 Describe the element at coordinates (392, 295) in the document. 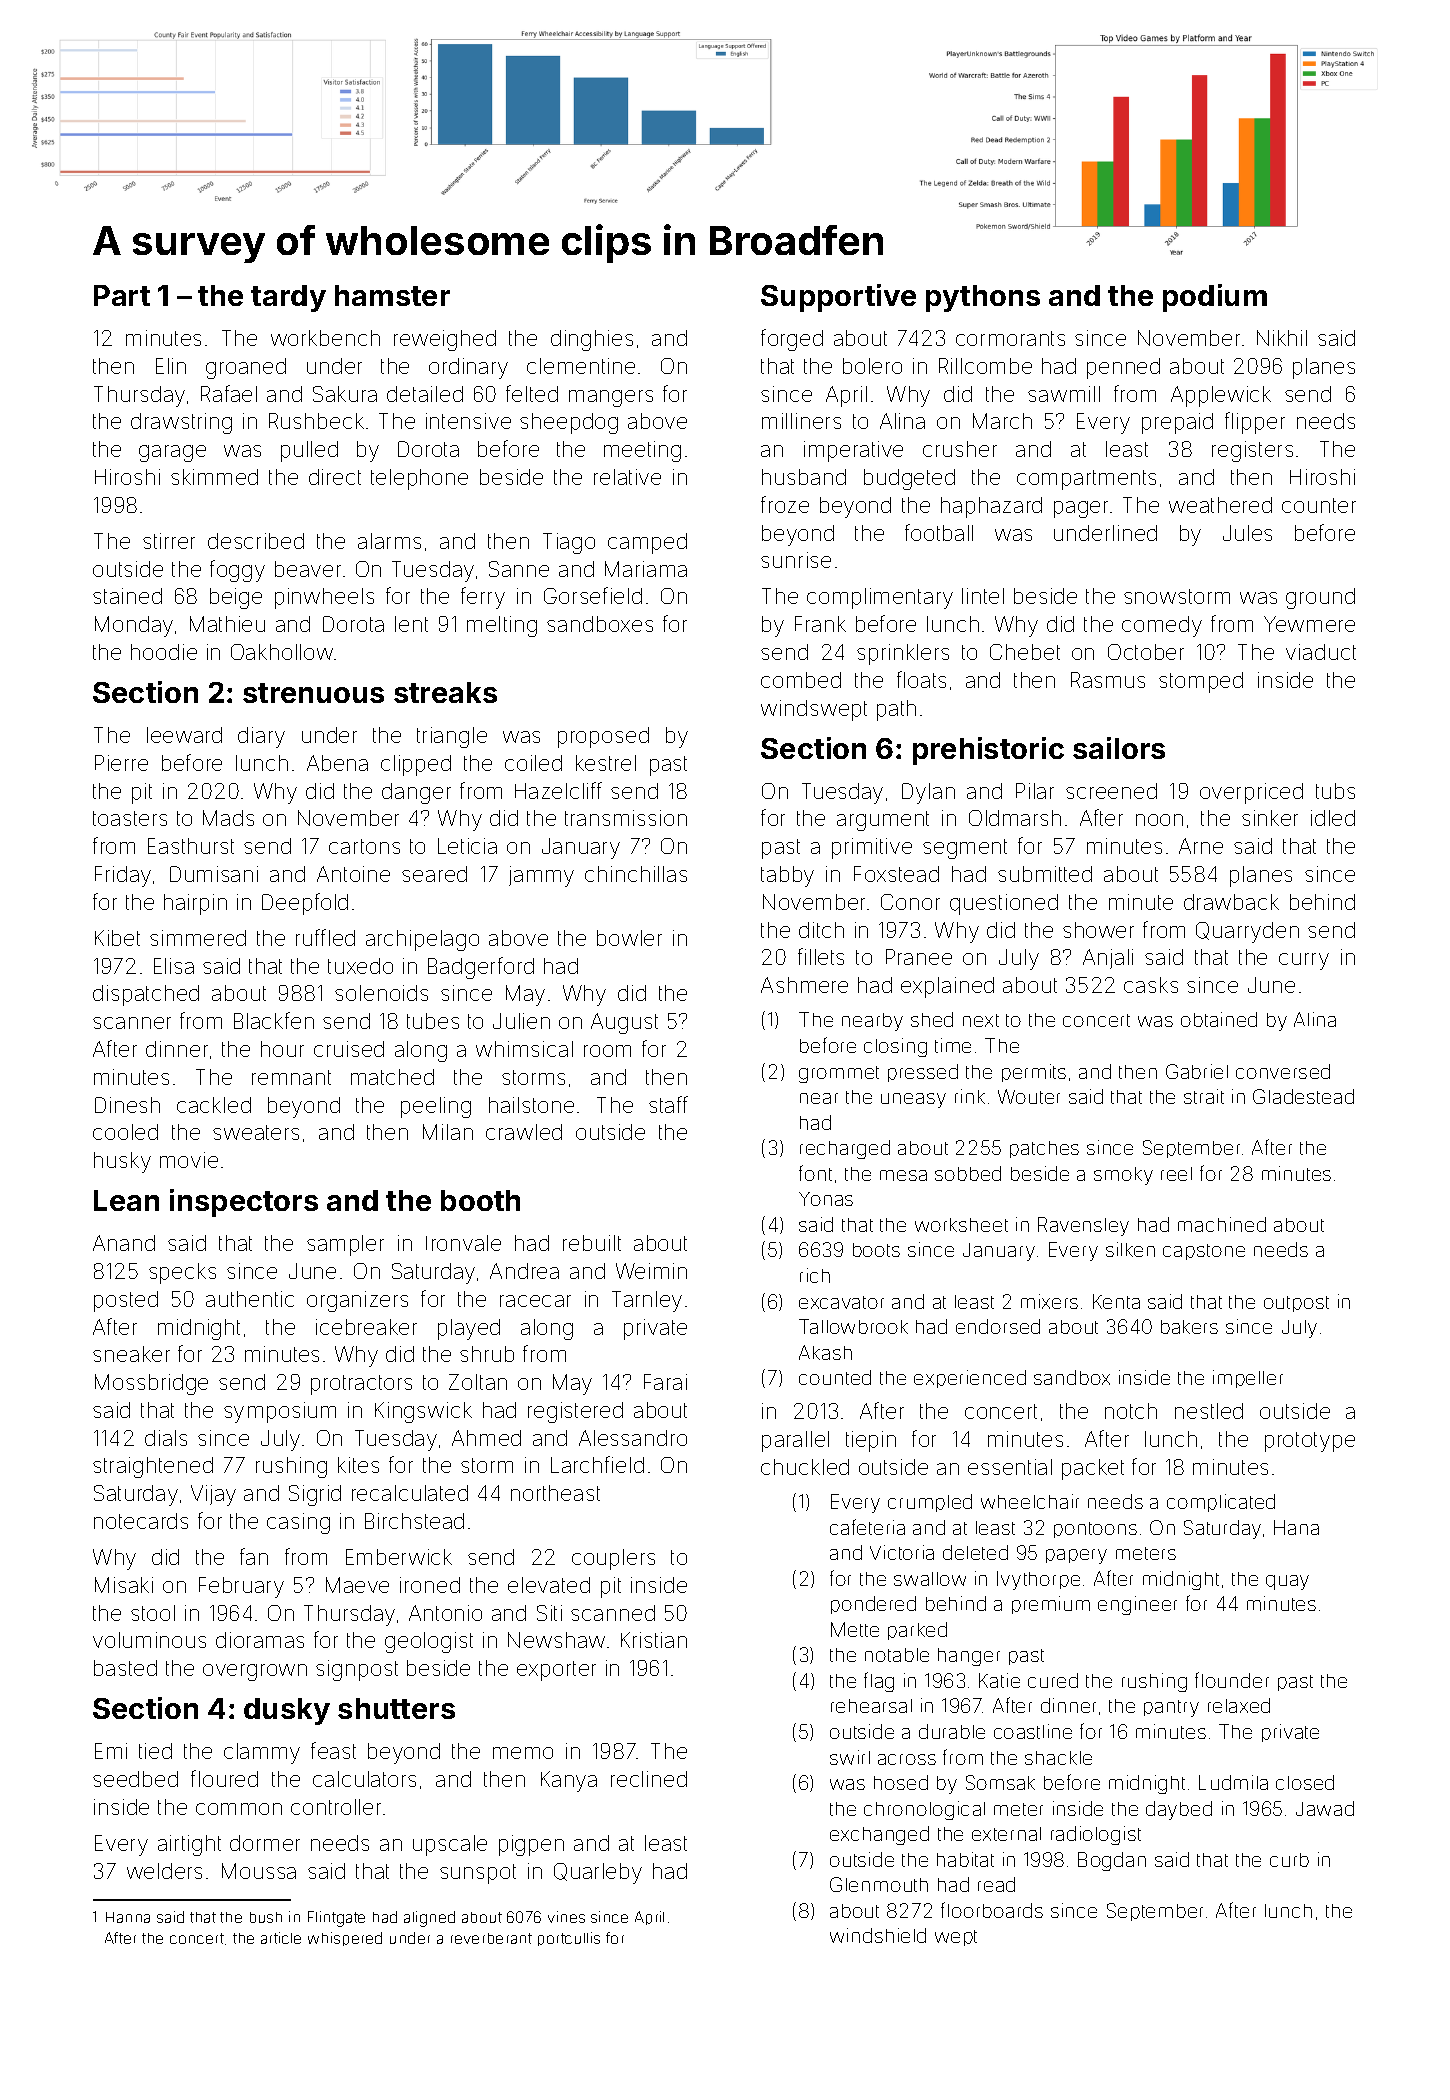

I see `hamster` at that location.
